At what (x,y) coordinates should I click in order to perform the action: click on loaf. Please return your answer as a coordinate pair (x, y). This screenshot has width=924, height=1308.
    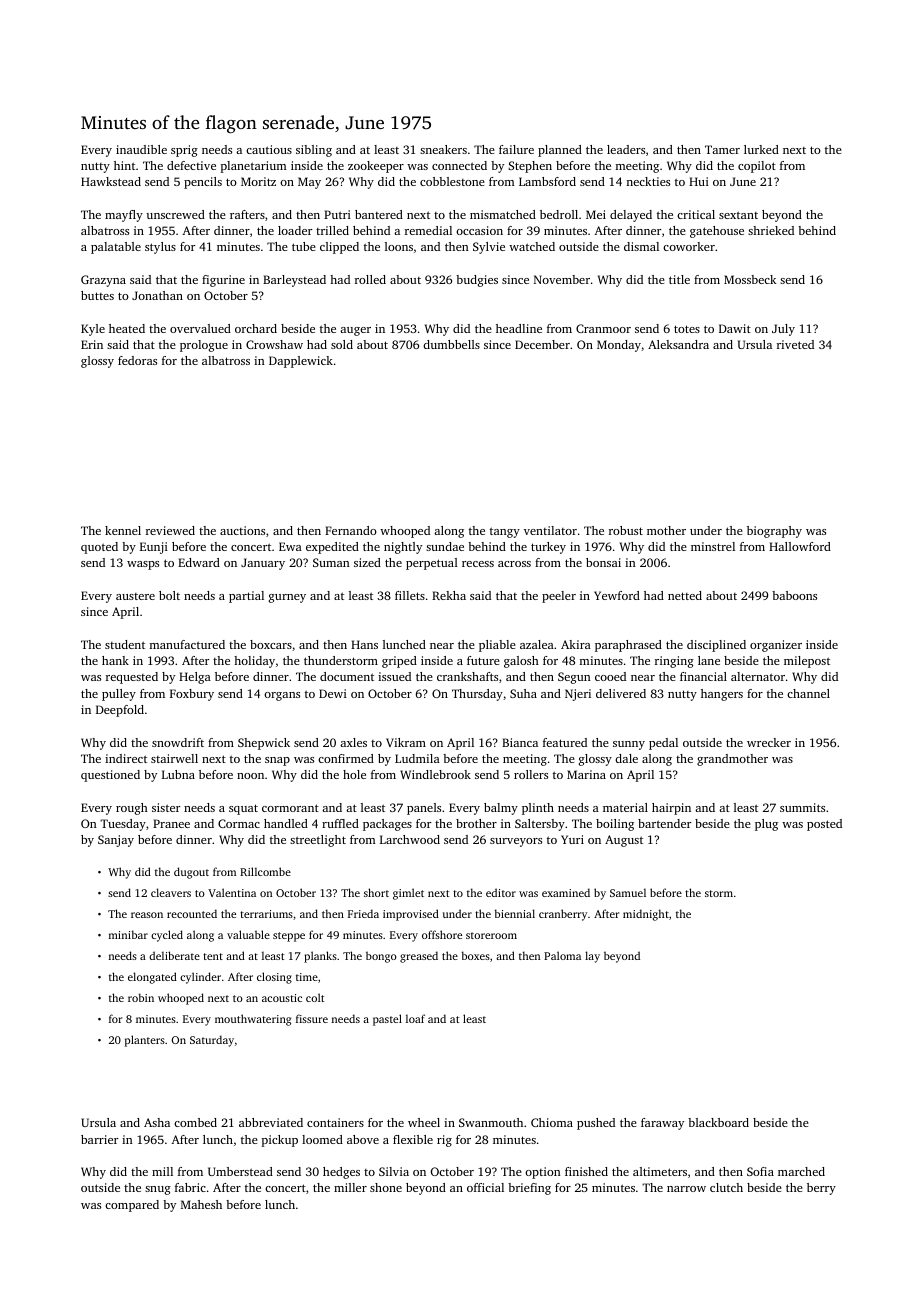
    Looking at the image, I should click on (415, 1018).
